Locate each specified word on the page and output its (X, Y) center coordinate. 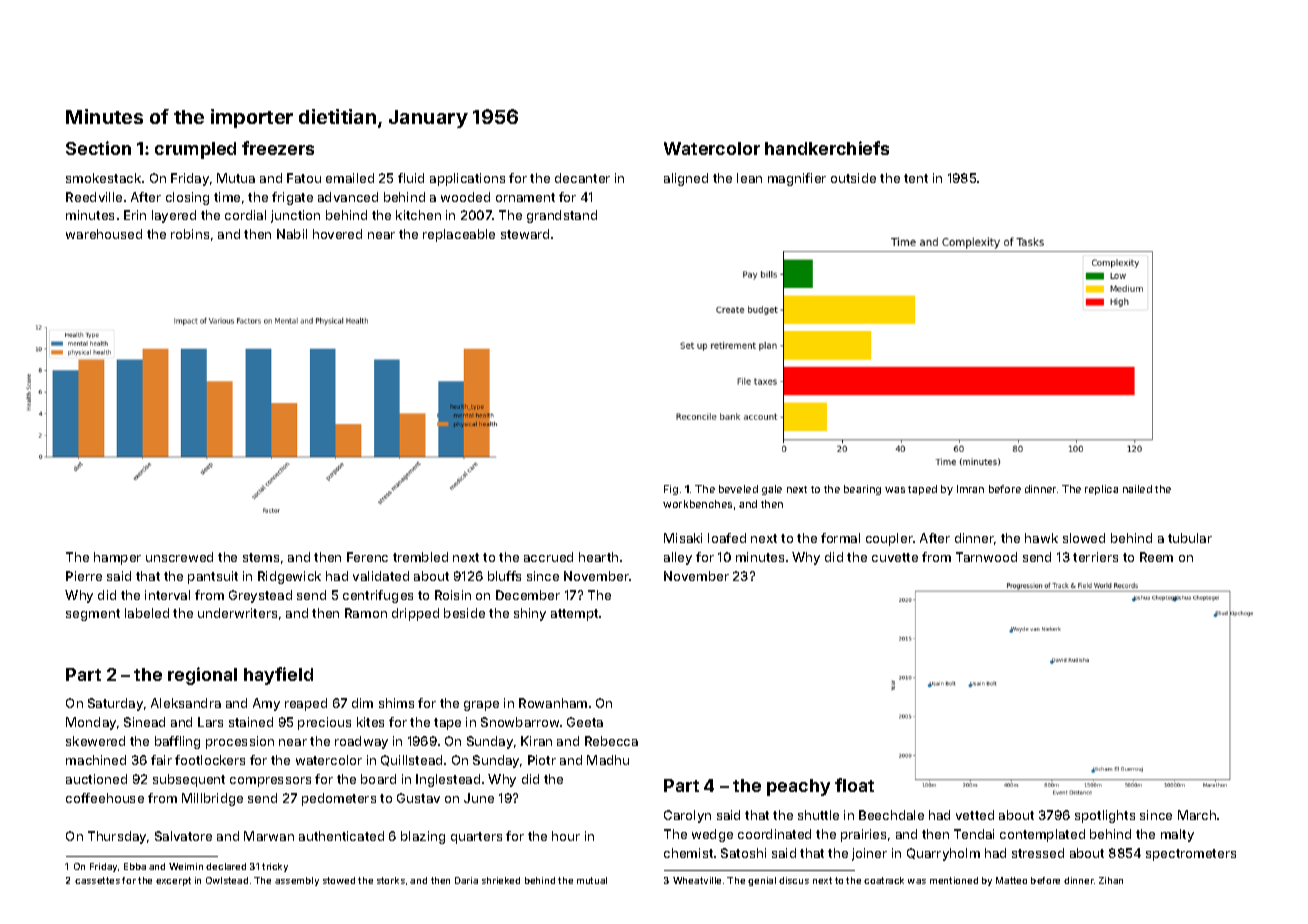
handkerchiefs (827, 148)
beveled (738, 489)
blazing (423, 837)
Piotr (542, 760)
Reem (1156, 557)
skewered (95, 741)
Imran (970, 489)
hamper (117, 558)
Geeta (585, 722)
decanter (582, 178)
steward (525, 234)
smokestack (103, 178)
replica (1101, 490)
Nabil (292, 234)
